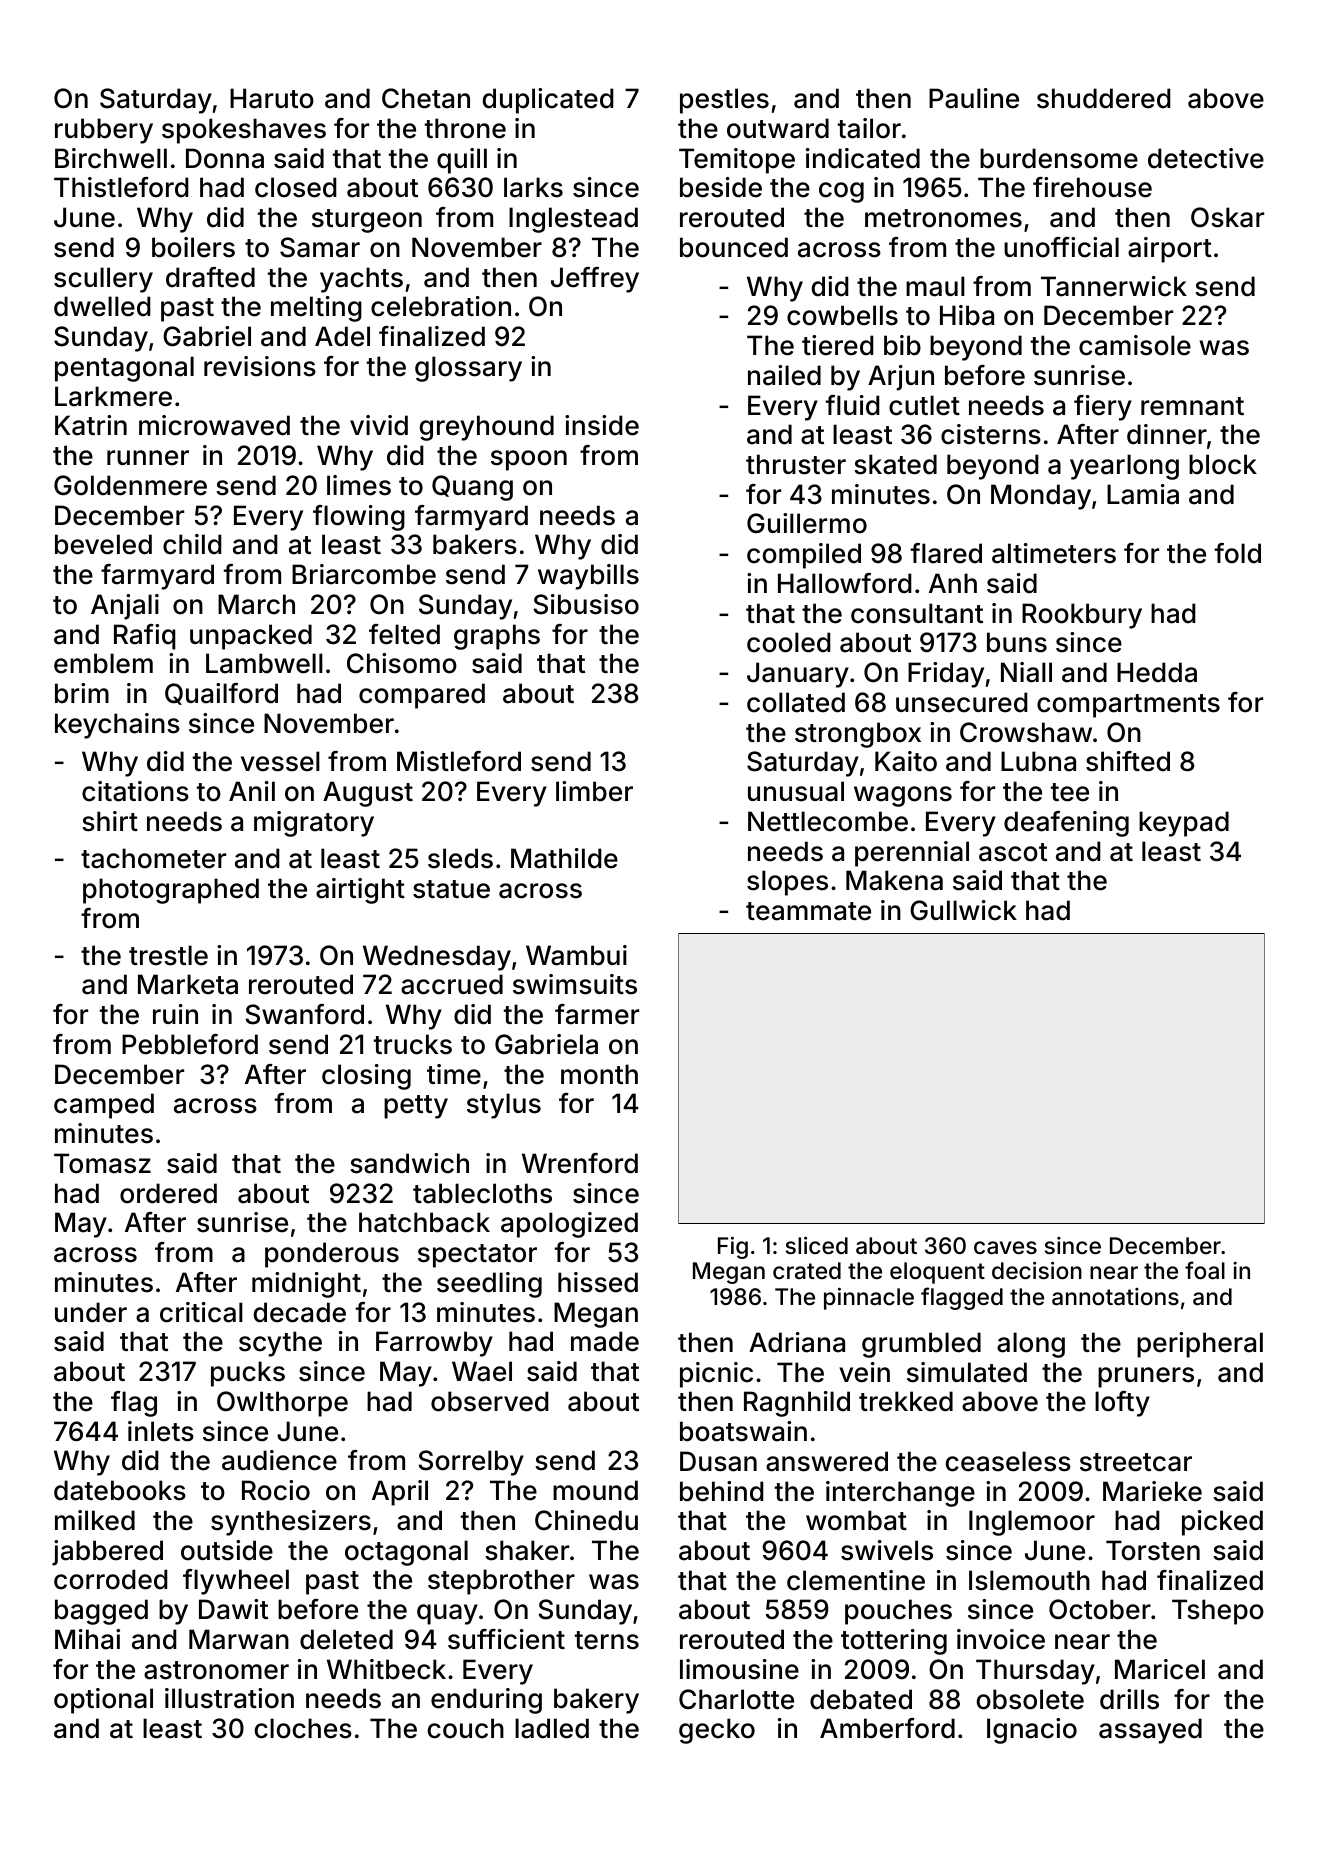 The image size is (1318, 1863). Describe the element at coordinates (1143, 494) in the image. I see `Lamia` at that location.
